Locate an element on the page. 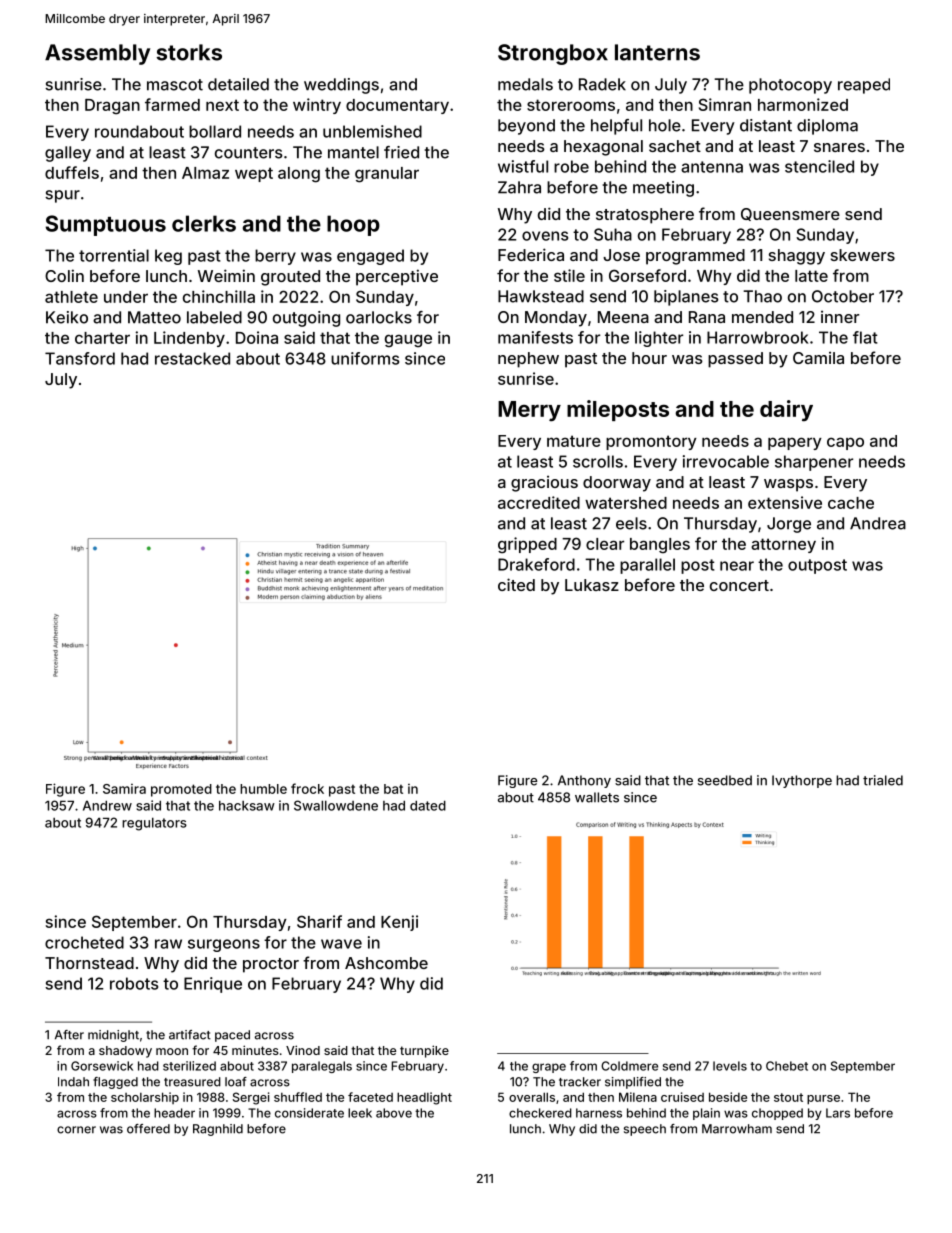 The height and width of the page is (1233, 952). extensive is located at coordinates (785, 502).
